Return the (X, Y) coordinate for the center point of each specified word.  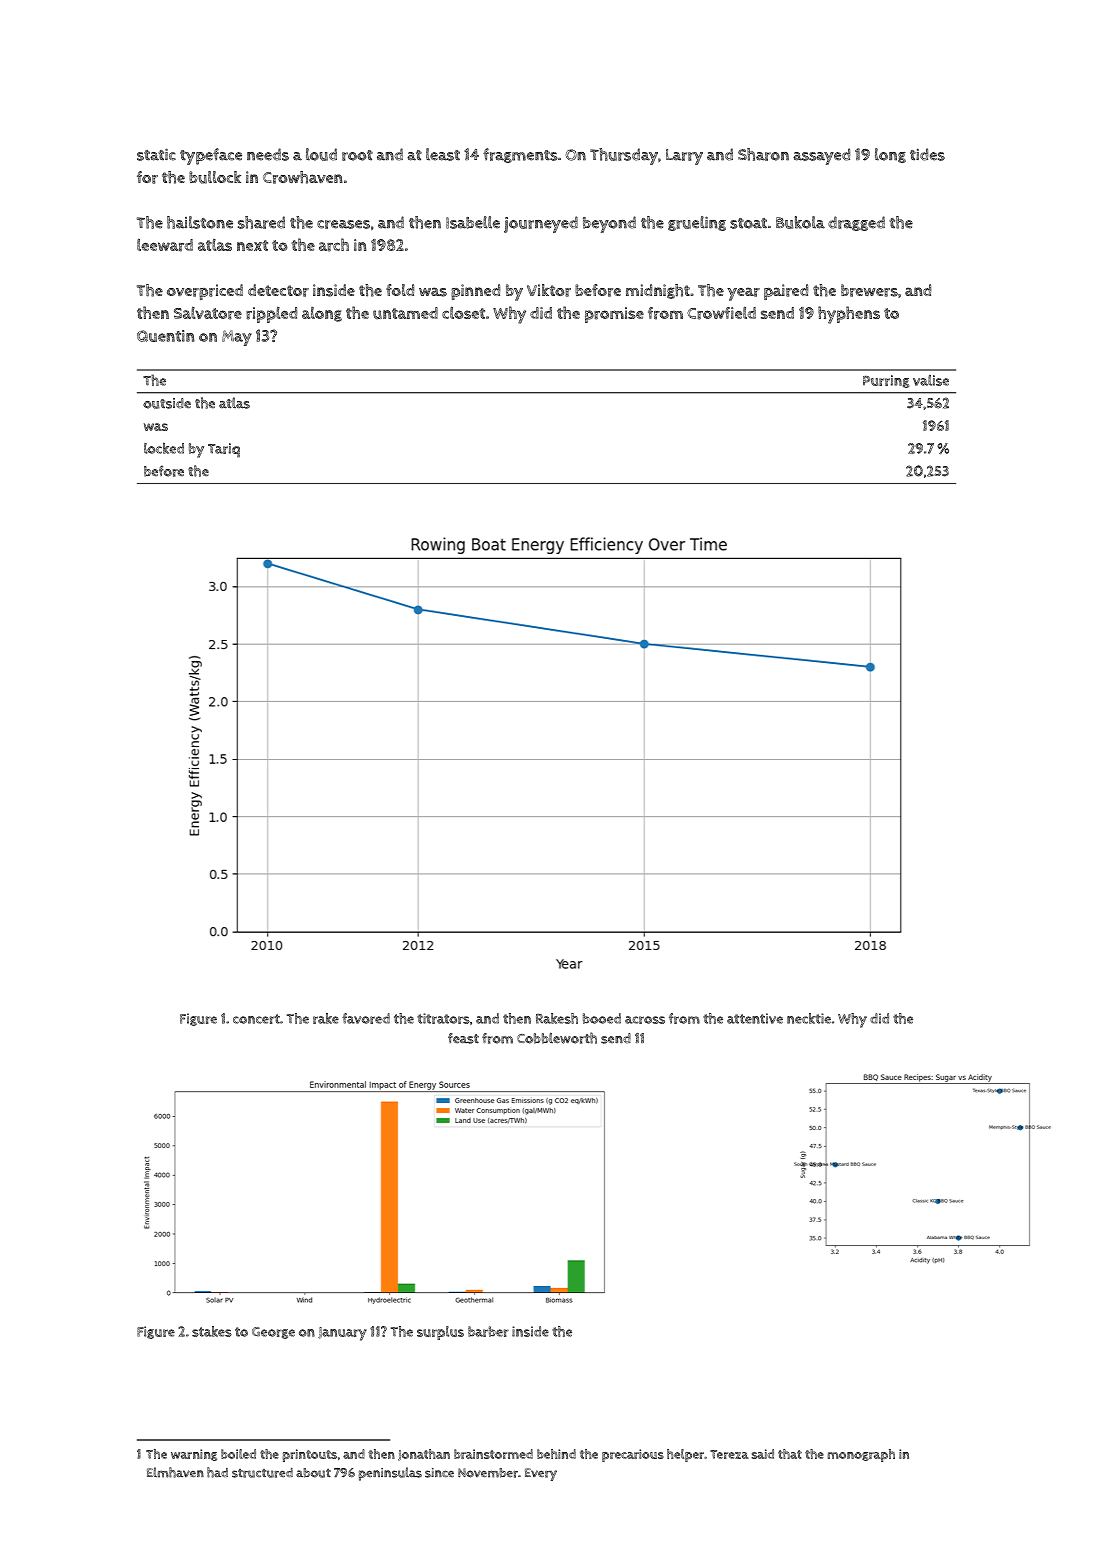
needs (268, 154)
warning (194, 1455)
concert (256, 1019)
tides (927, 154)
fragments (520, 155)
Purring (886, 381)
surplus (440, 1333)
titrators (443, 1018)
